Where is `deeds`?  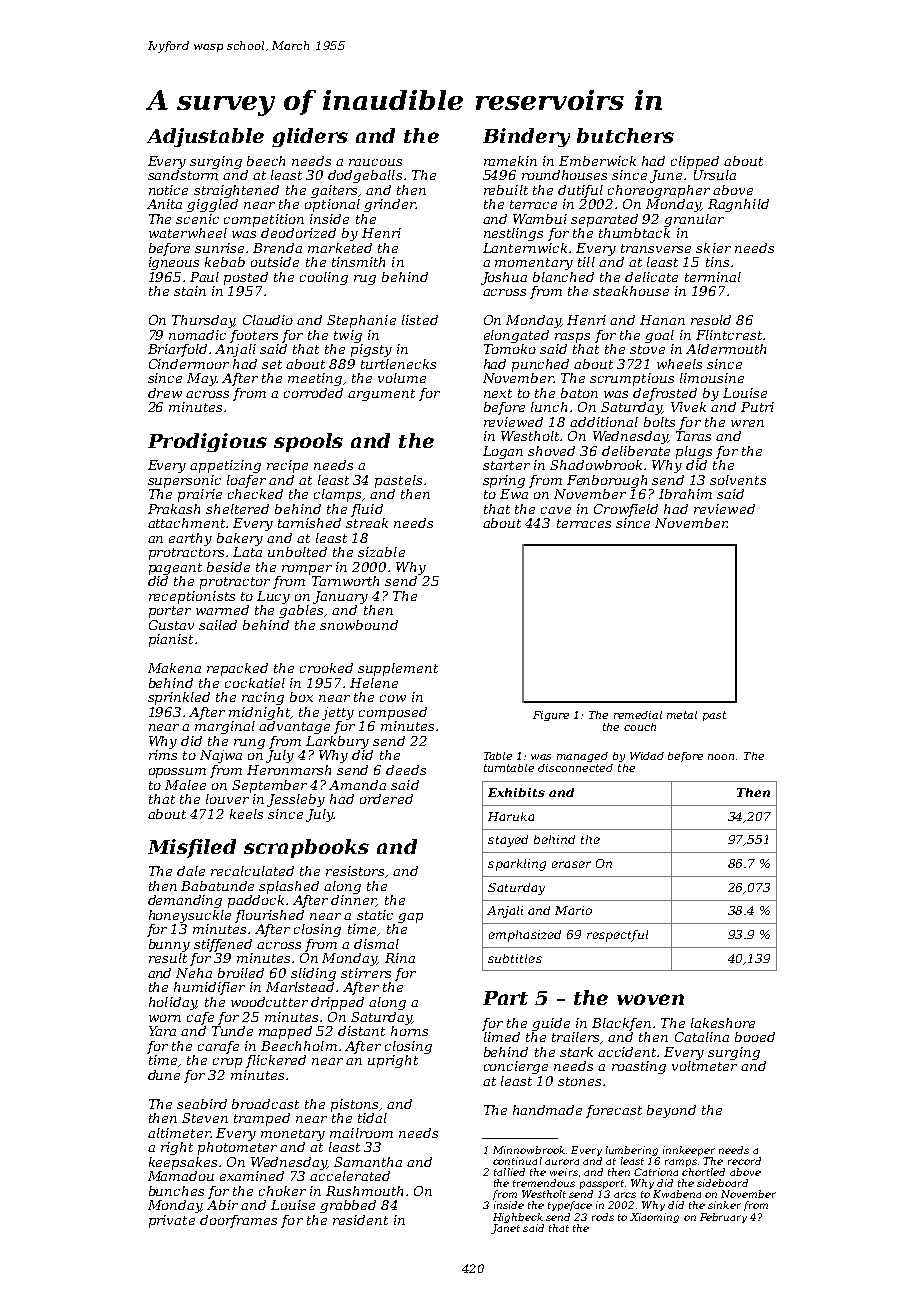
deeds is located at coordinates (406, 770).
